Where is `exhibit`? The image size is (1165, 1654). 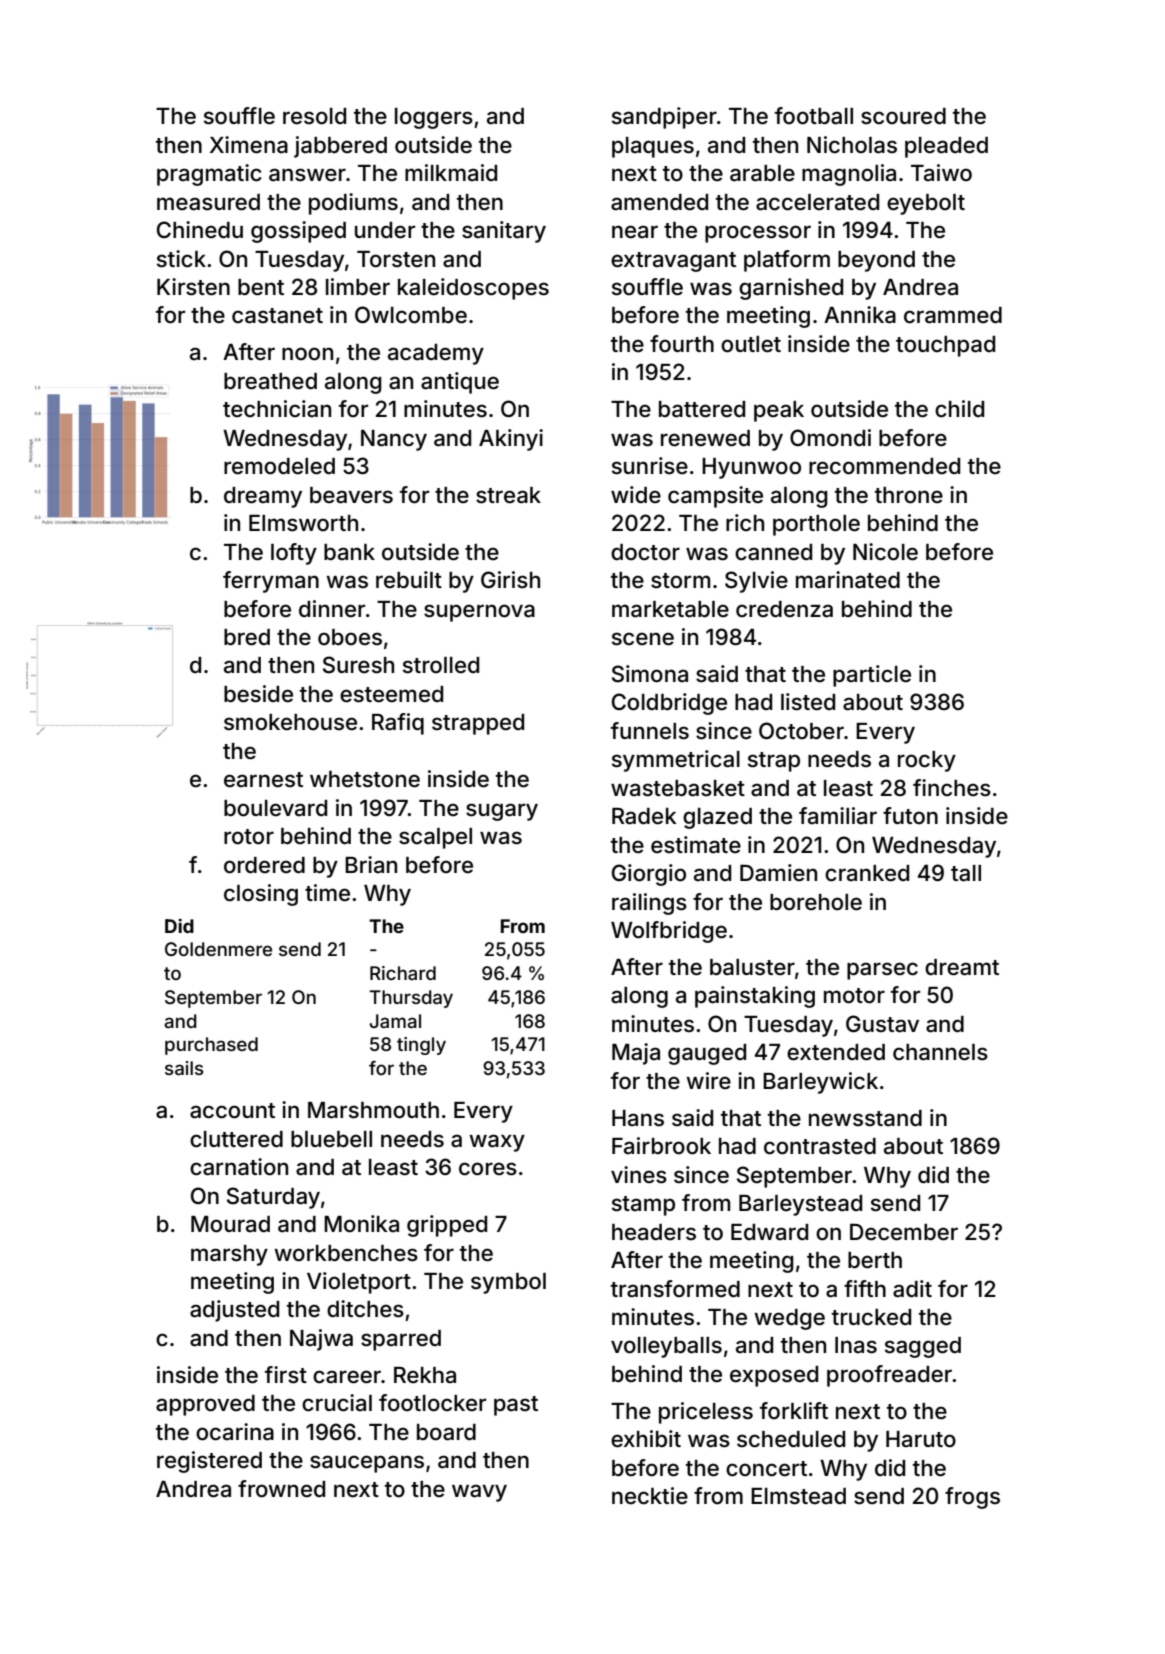 exhibit is located at coordinates (646, 1439).
